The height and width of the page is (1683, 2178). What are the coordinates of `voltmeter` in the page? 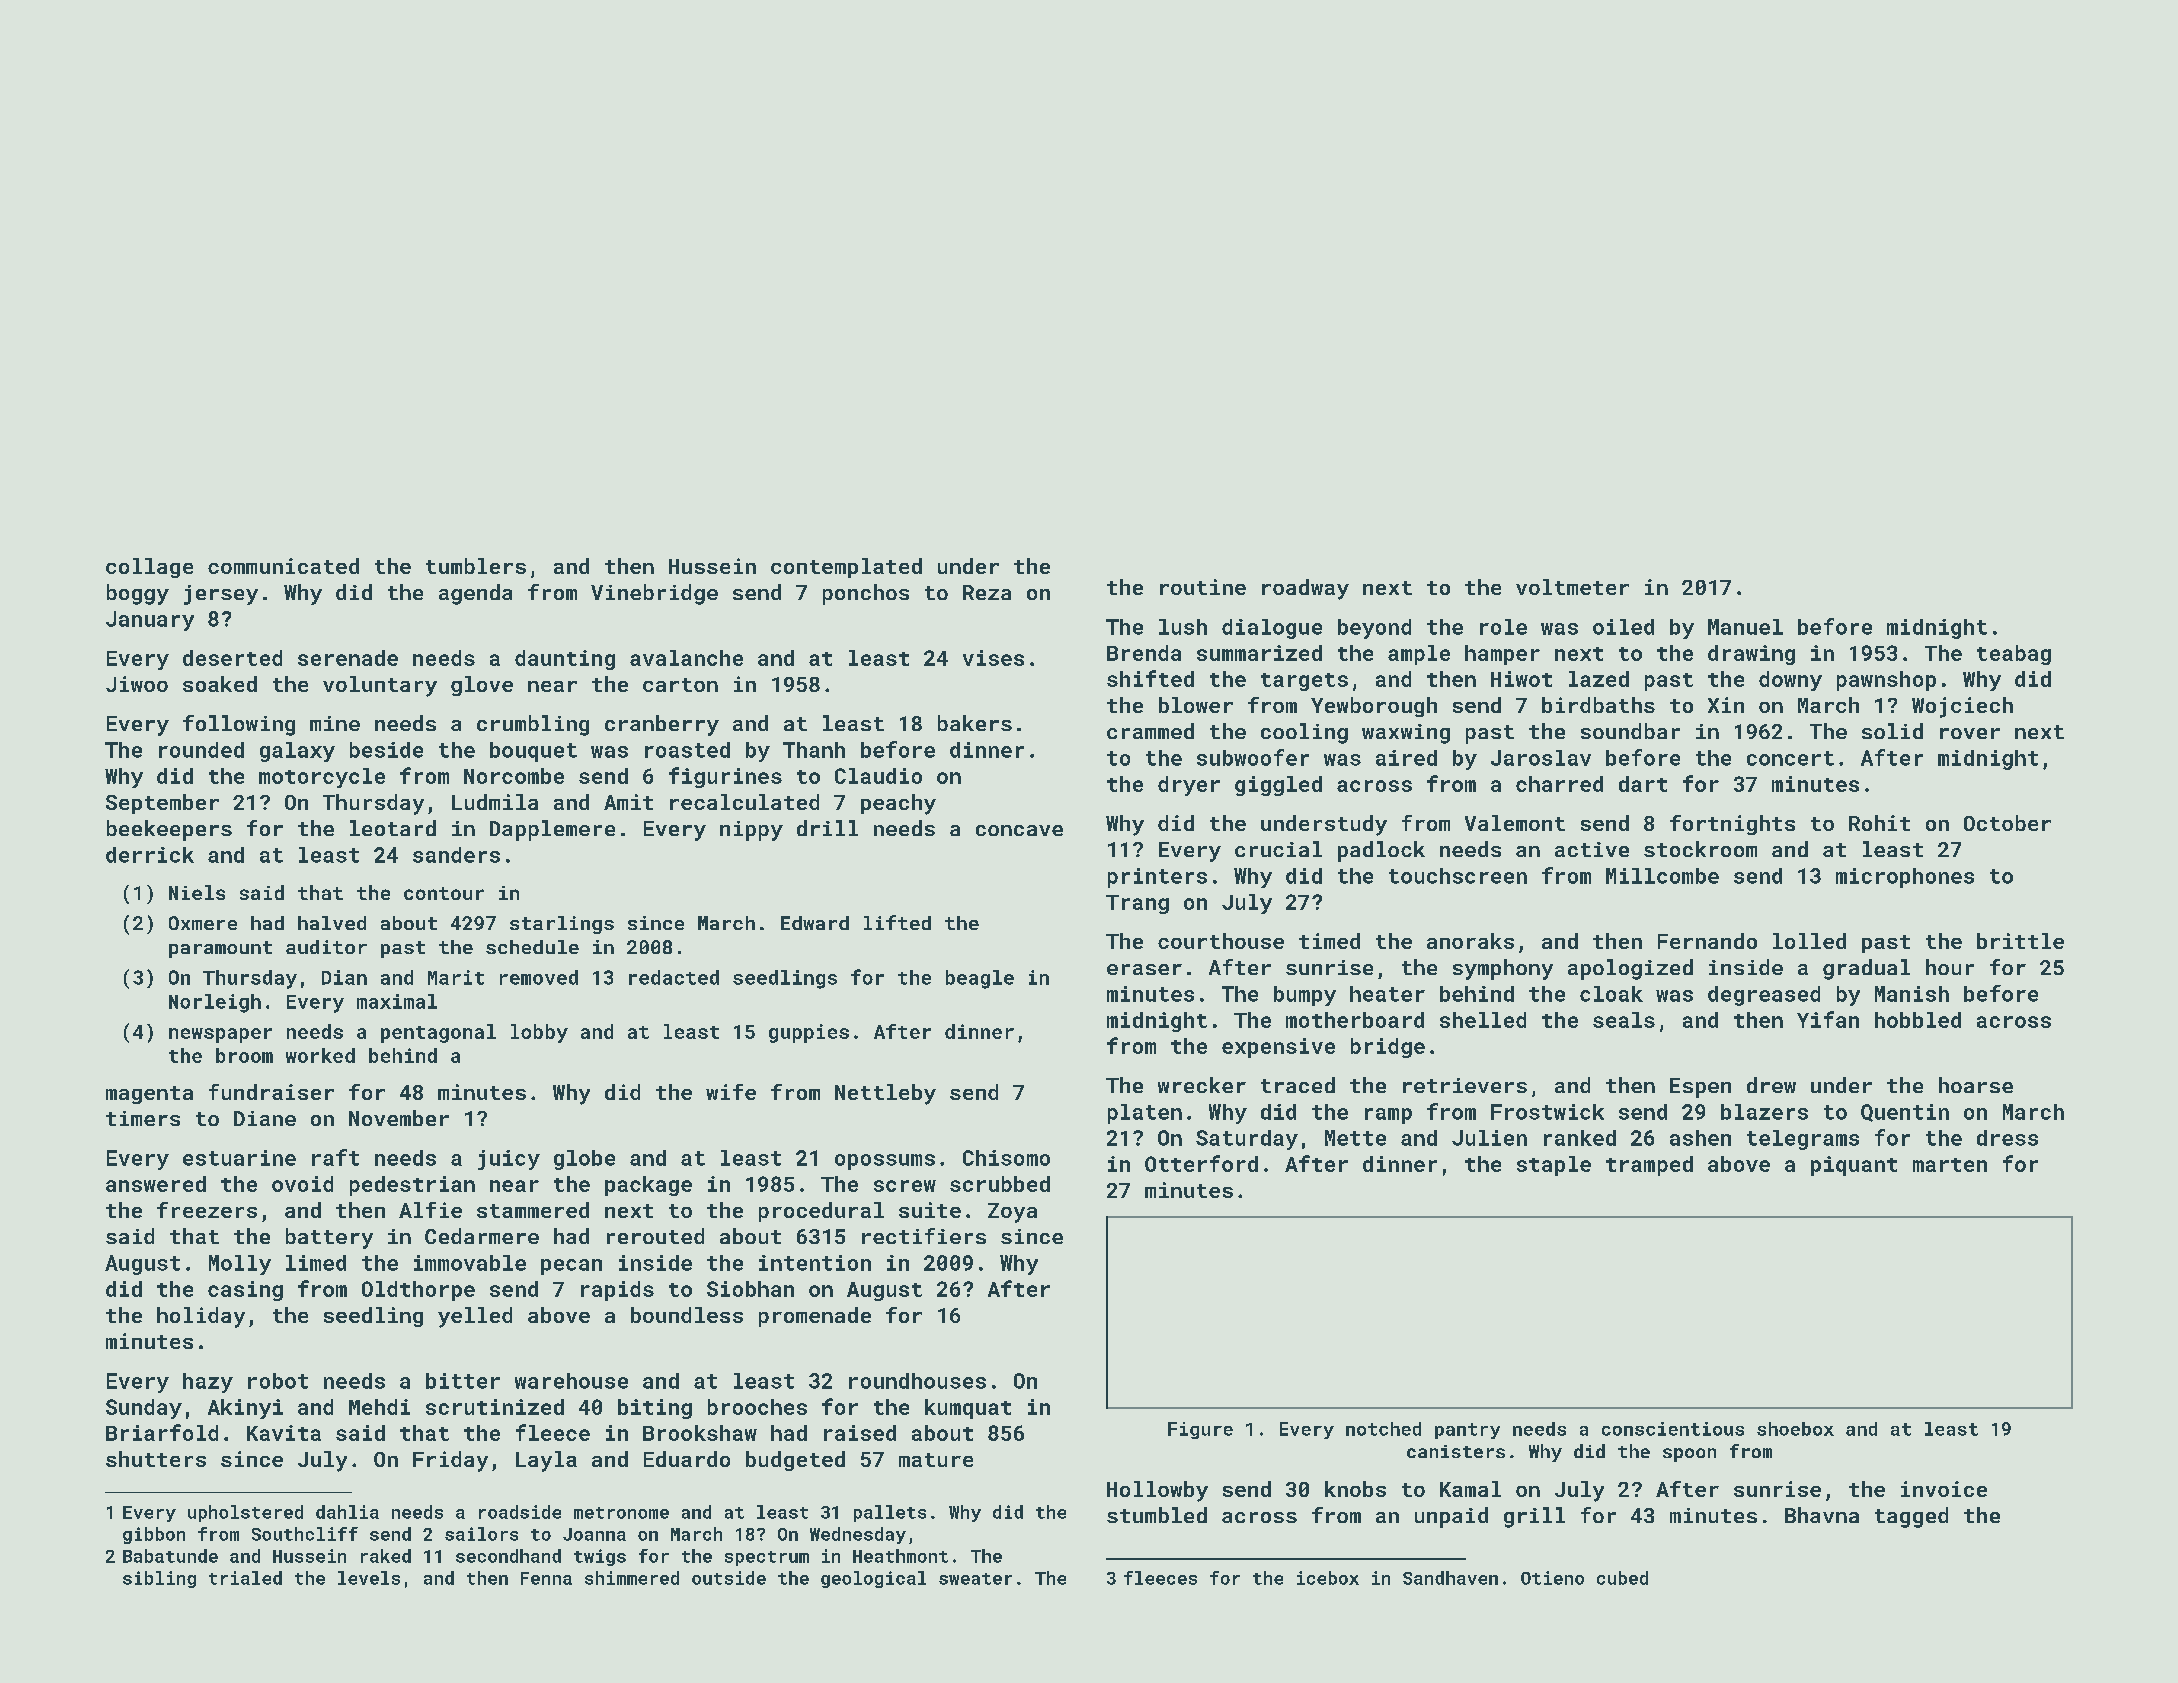 It's located at (1572, 587).
